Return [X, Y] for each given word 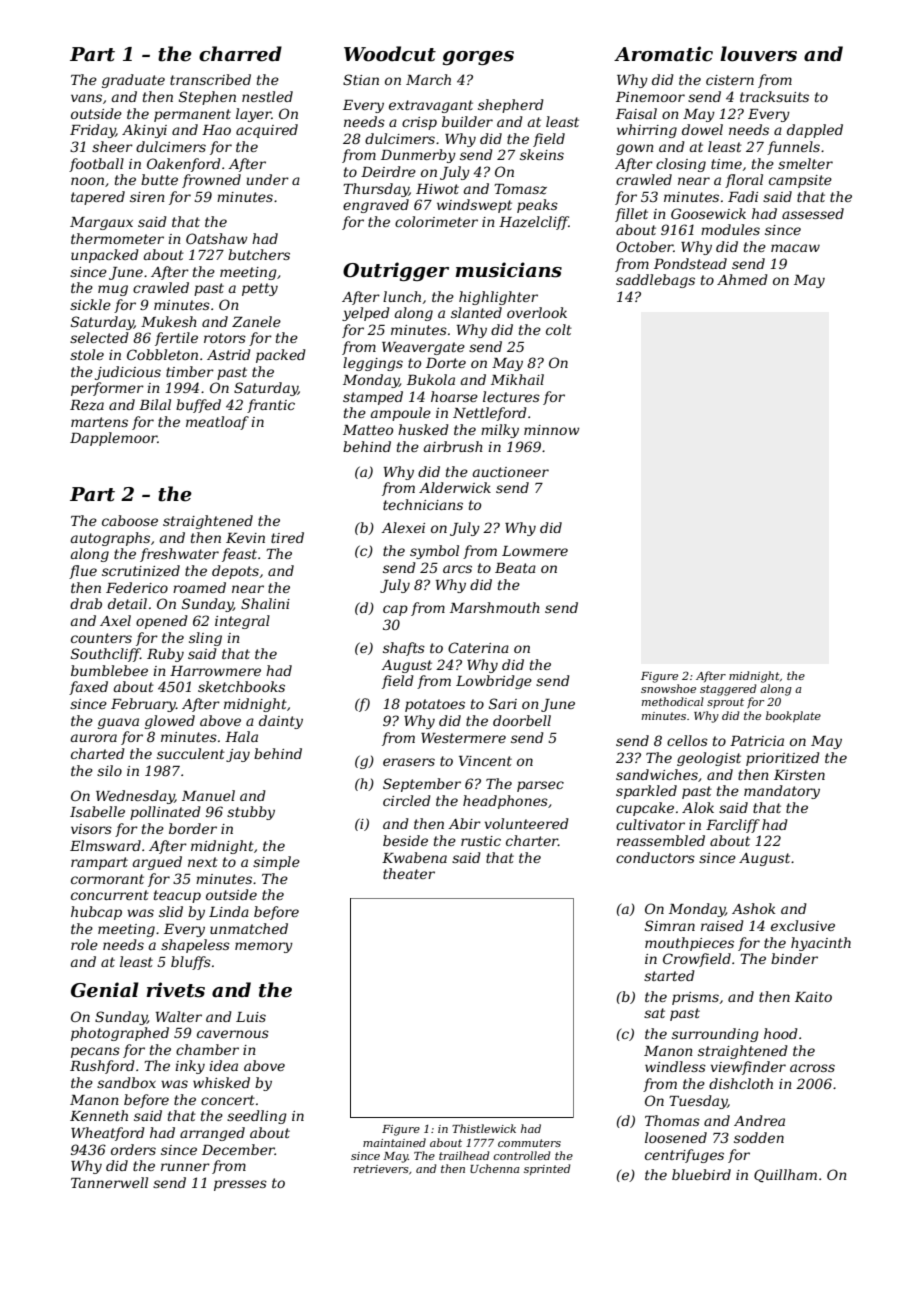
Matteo [368, 430]
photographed [120, 1034]
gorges [478, 58]
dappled [815, 131]
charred [240, 54]
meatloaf [217, 423]
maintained [394, 1142]
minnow [552, 430]
